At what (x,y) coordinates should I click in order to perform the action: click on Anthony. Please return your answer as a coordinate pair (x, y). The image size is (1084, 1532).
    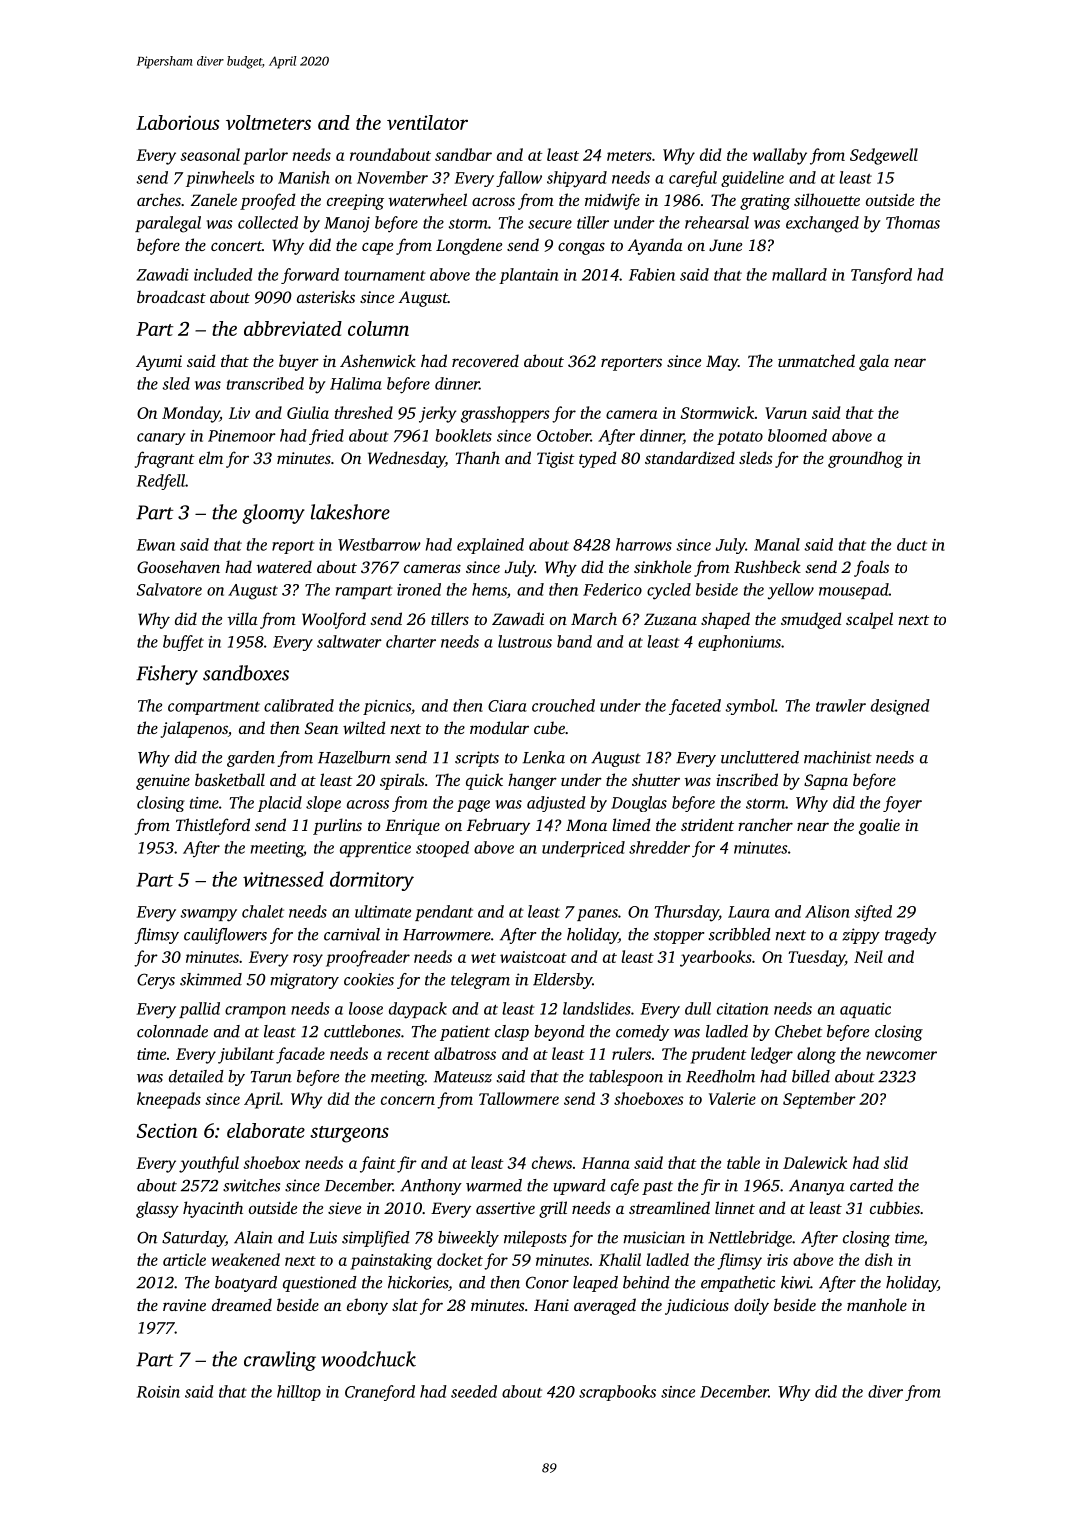
    Looking at the image, I should click on (431, 1187).
